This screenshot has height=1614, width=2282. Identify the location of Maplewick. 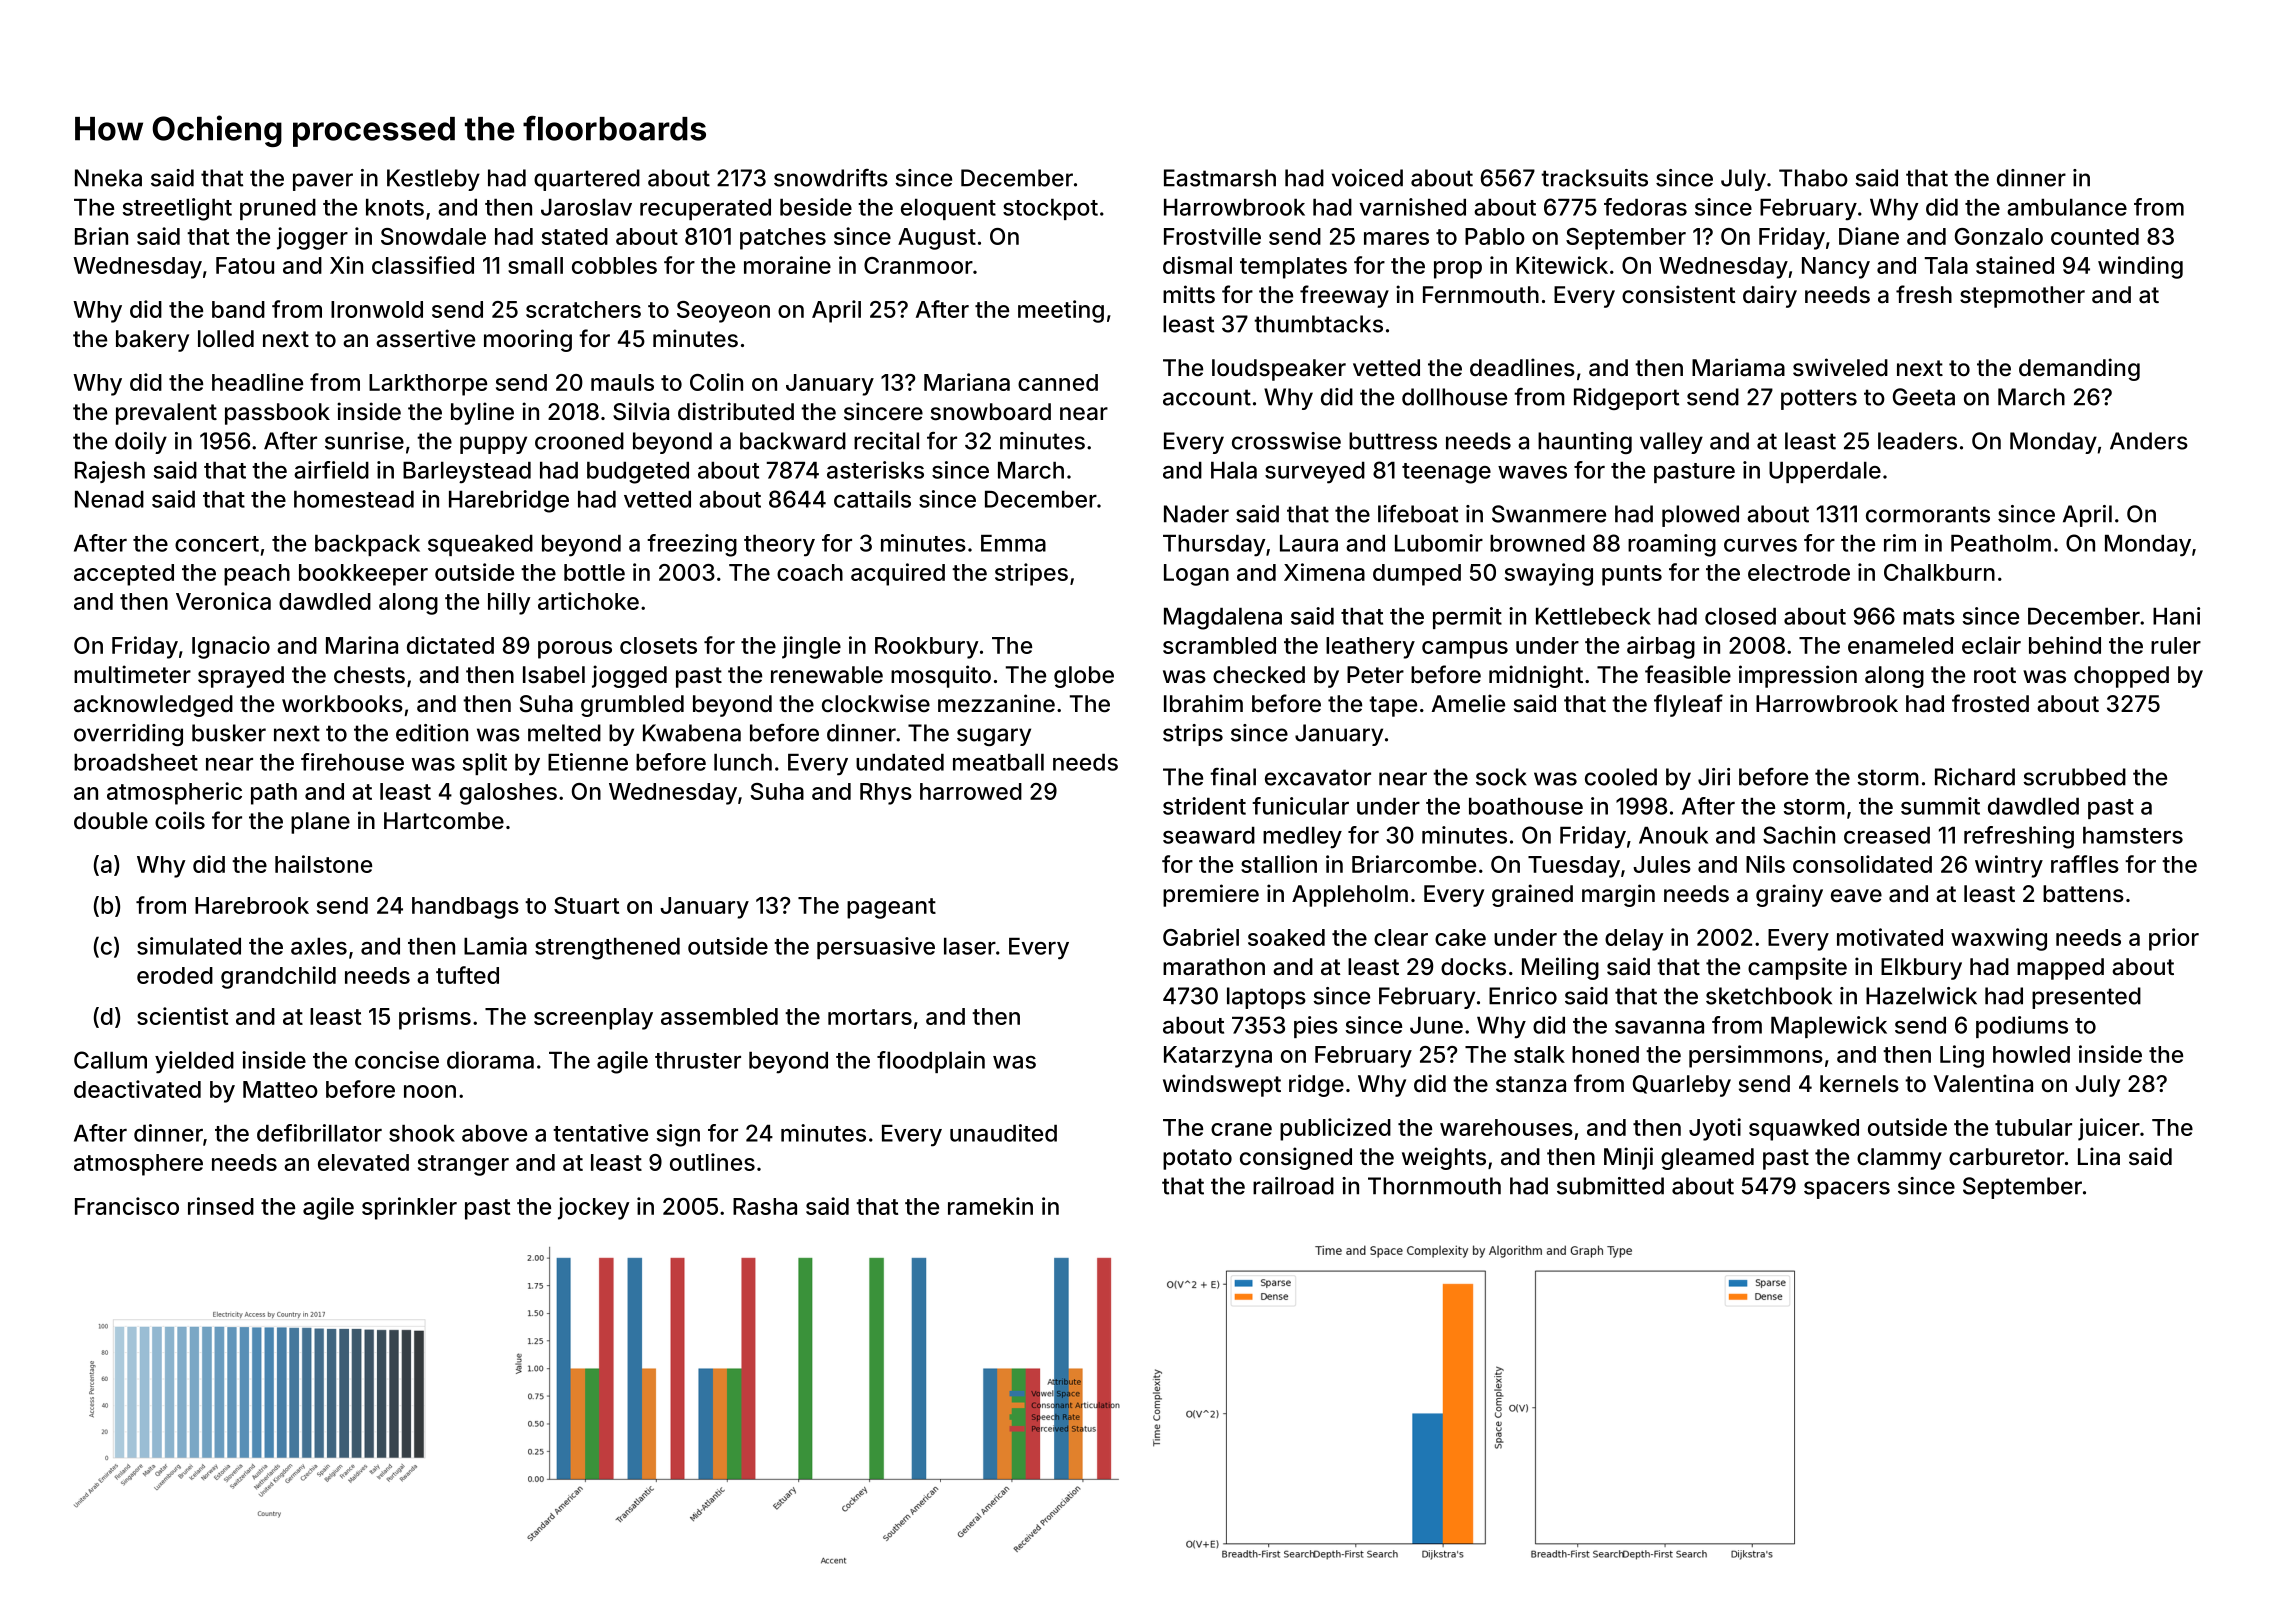
(1829, 1027).
